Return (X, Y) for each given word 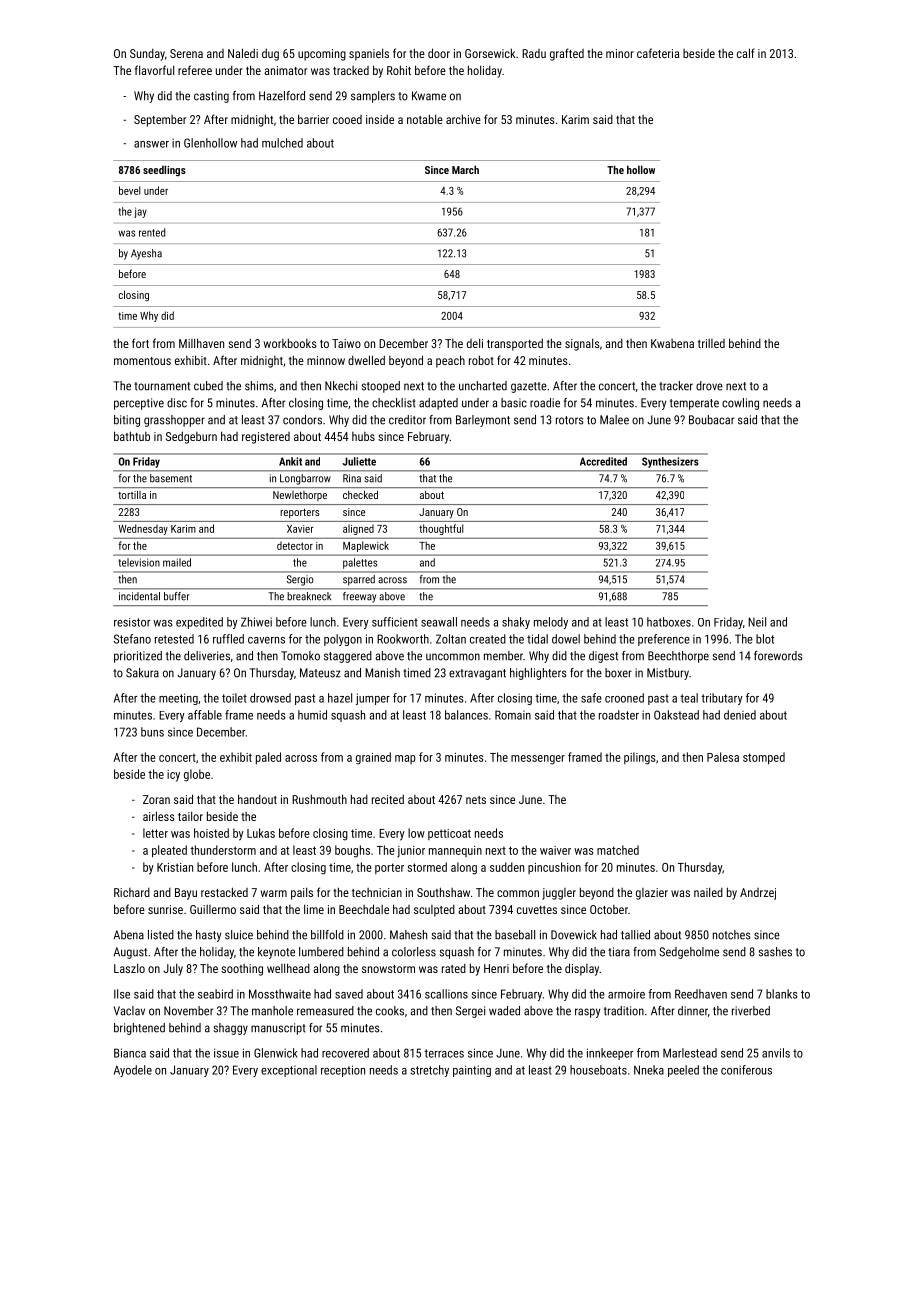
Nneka (649, 1070)
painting (472, 1071)
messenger (538, 760)
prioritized (138, 657)
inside (380, 119)
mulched (282, 143)
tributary (722, 699)
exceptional (289, 1071)
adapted (438, 404)
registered (266, 438)
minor (620, 53)
